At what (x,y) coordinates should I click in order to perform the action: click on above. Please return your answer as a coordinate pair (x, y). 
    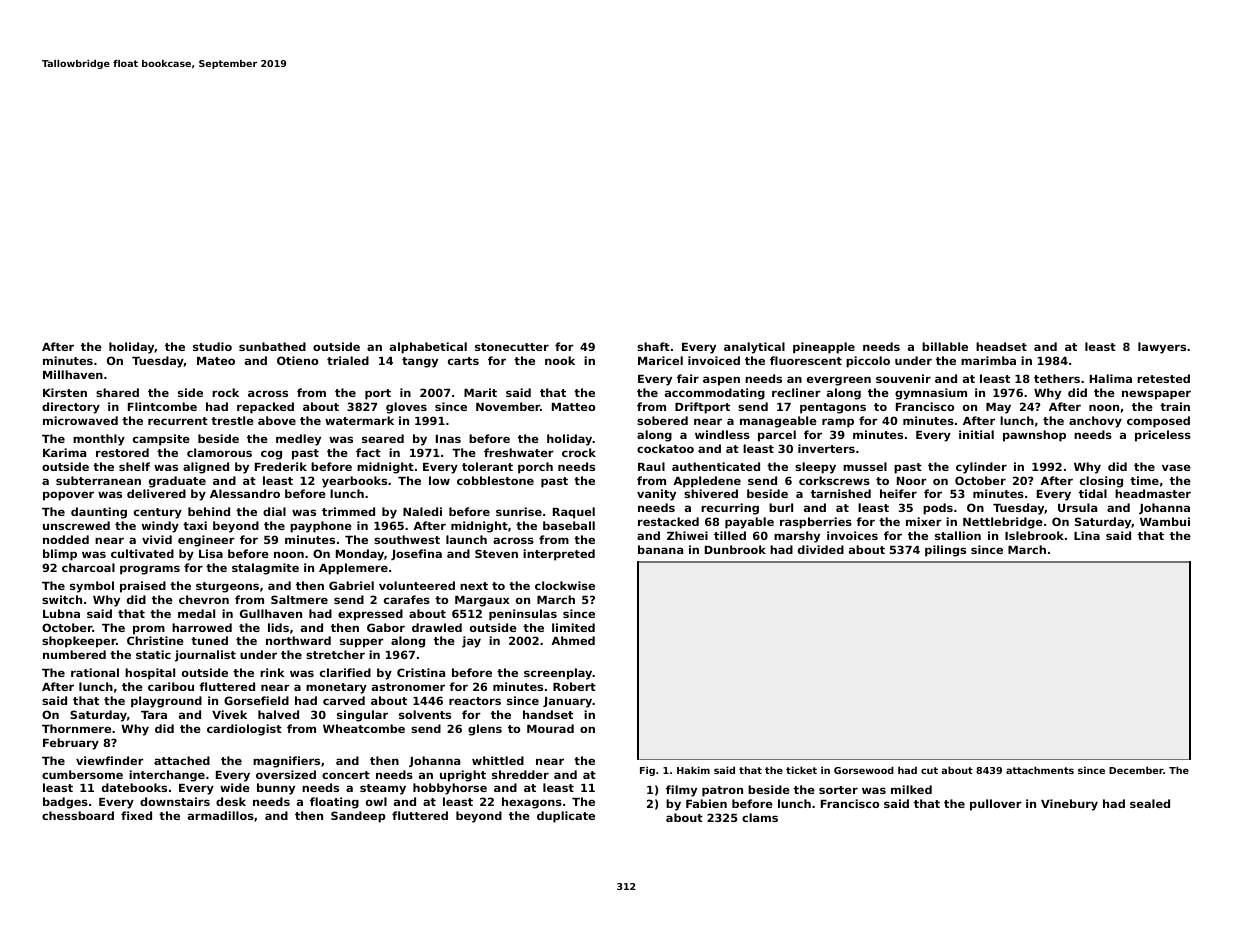
    Looking at the image, I should click on (277, 420).
